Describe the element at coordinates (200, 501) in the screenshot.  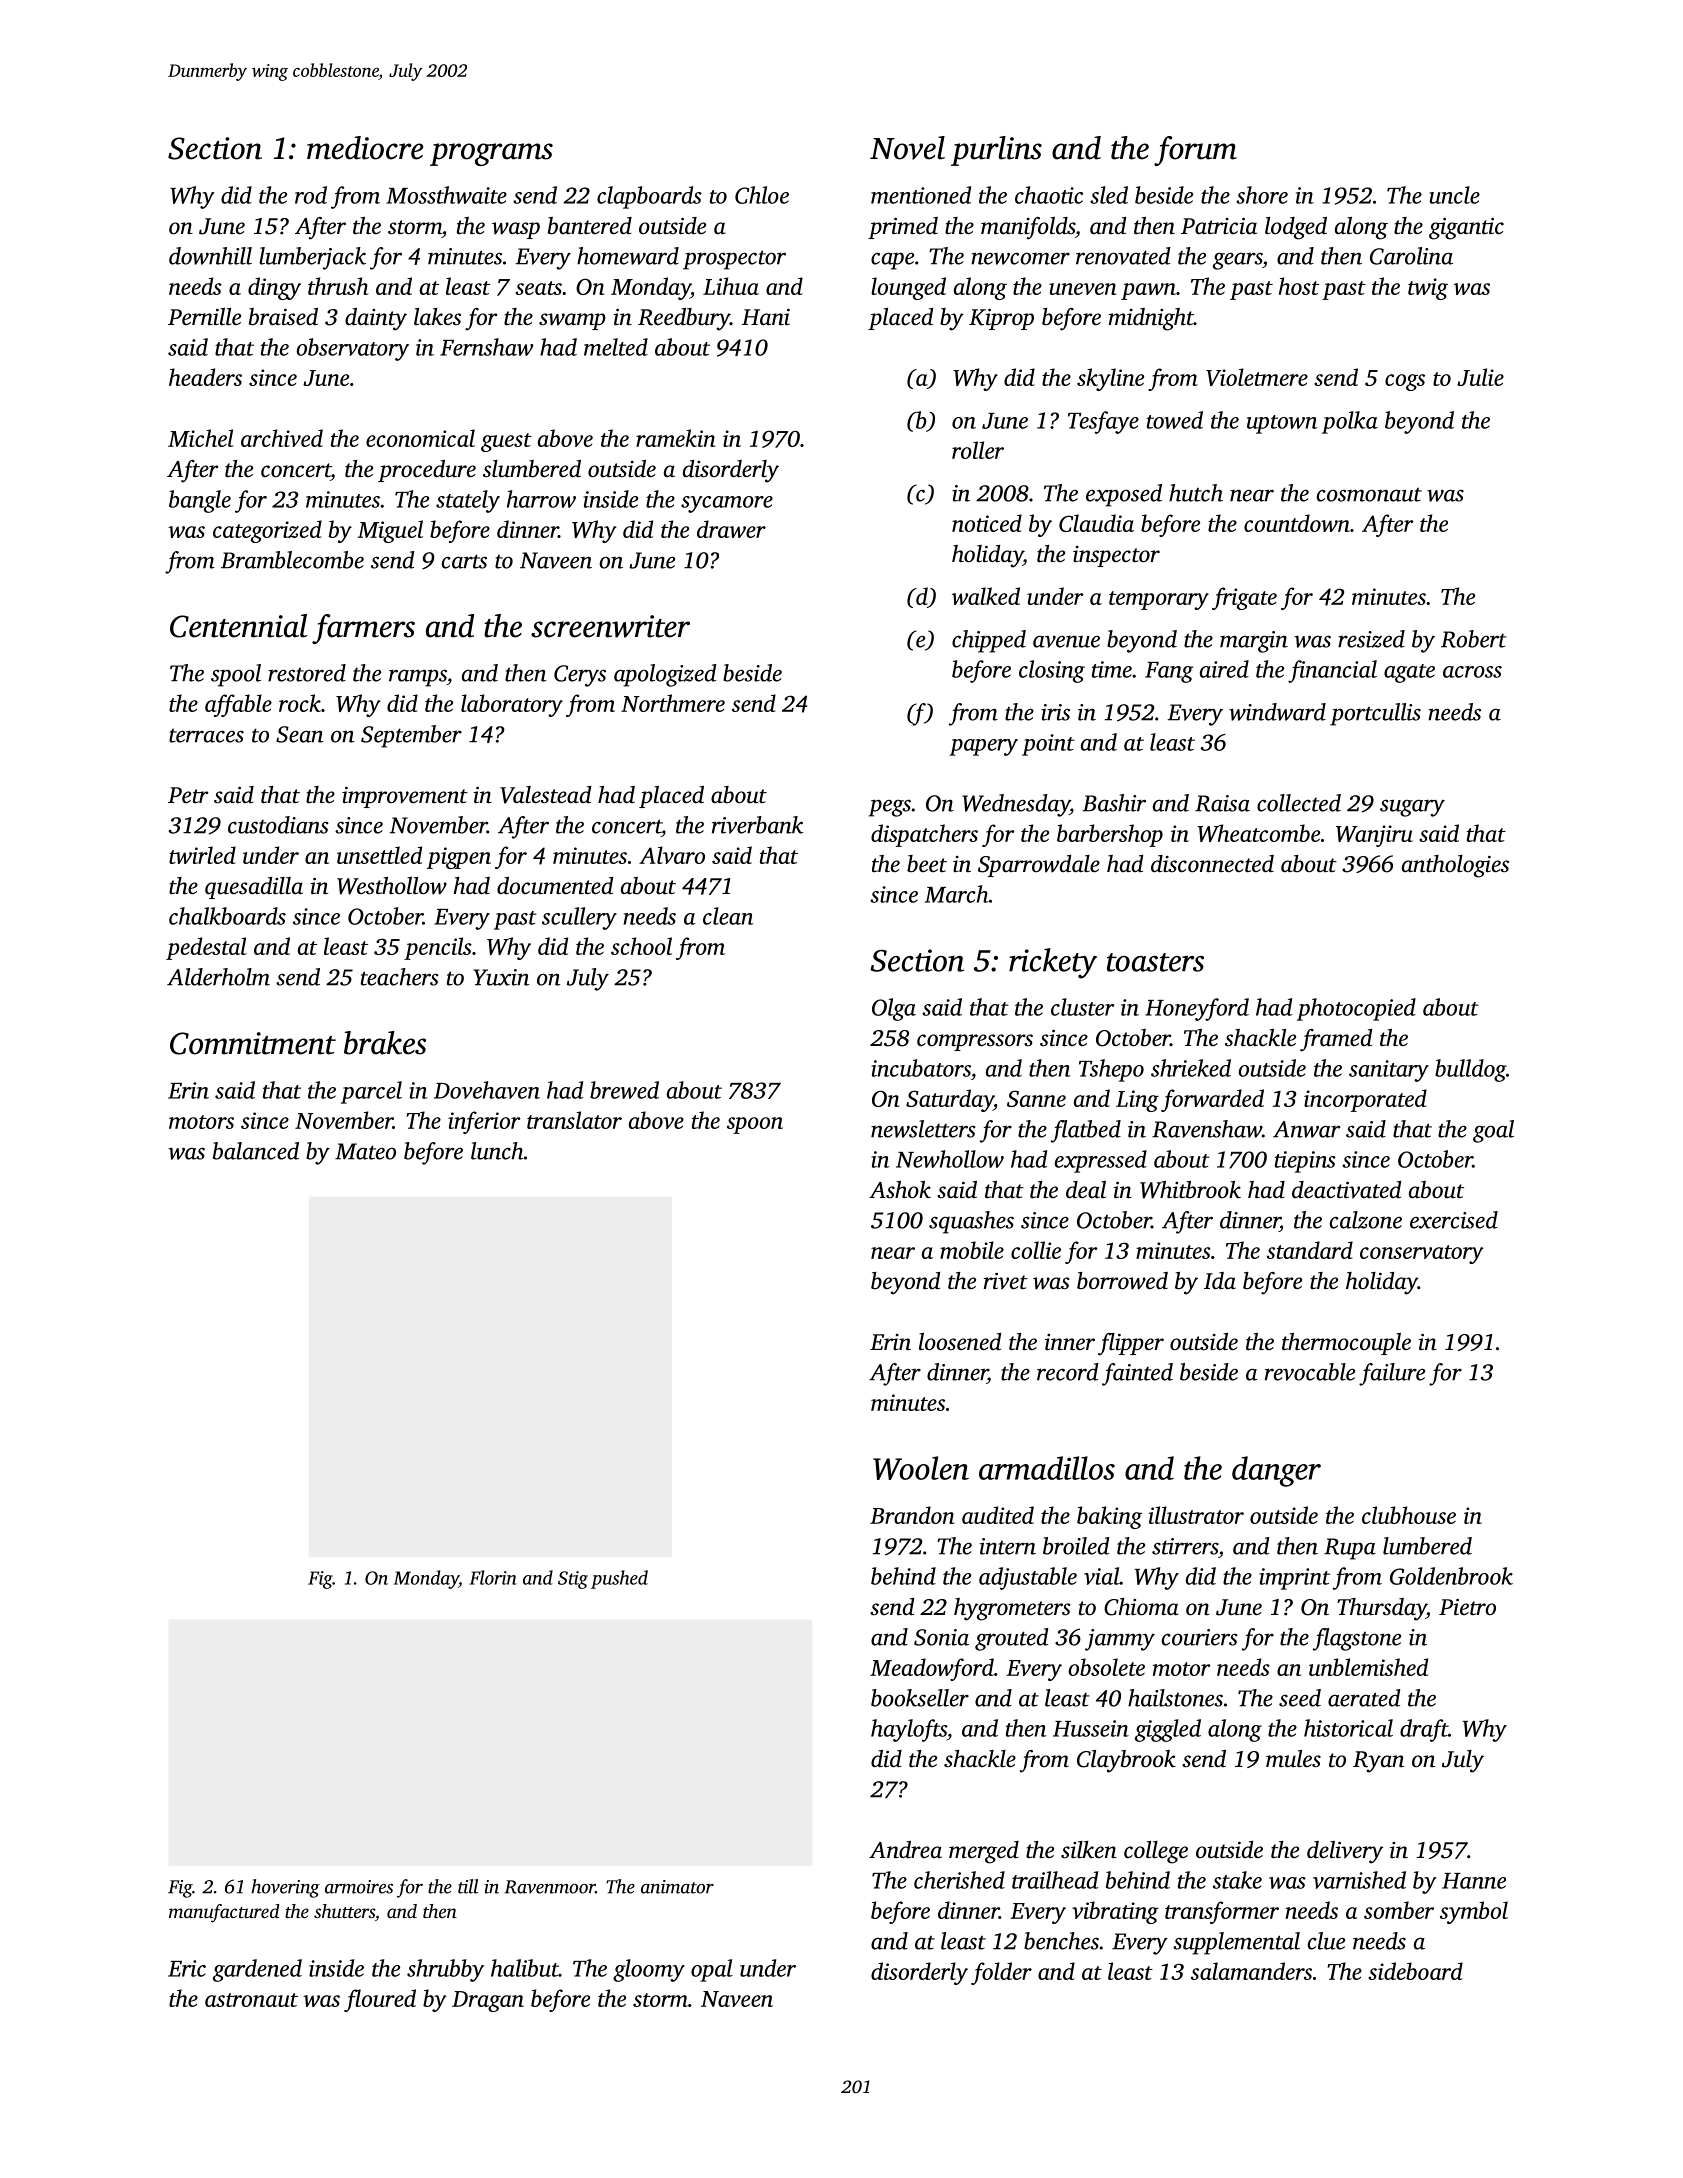
I see `bangle` at that location.
